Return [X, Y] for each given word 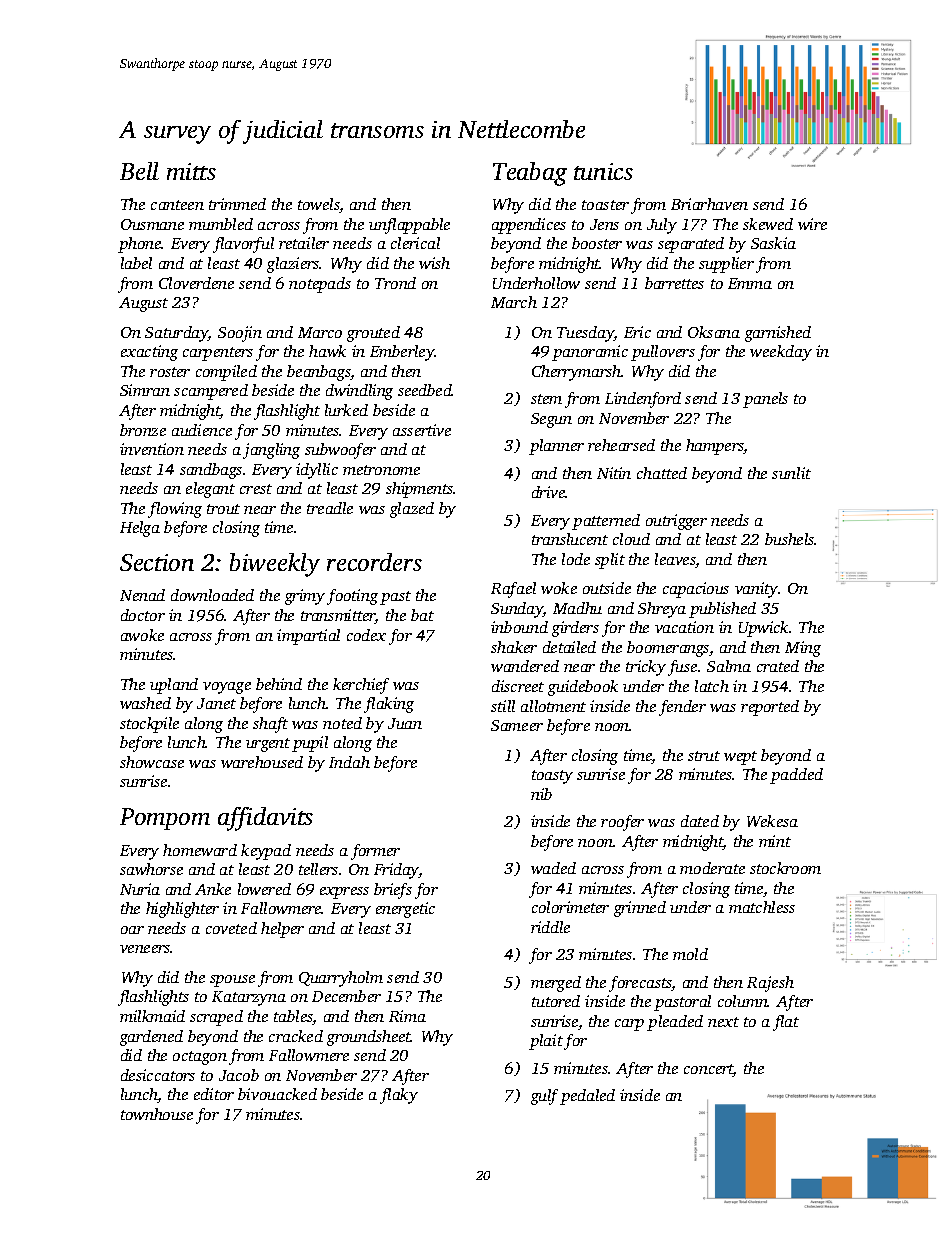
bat [422, 615]
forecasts [640, 984]
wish [434, 263]
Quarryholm [341, 979]
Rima [407, 1016]
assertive [422, 430]
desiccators [158, 1075]
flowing [175, 510]
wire [812, 224]
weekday [781, 353]
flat [786, 1023]
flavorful [243, 245]
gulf [544, 1097]
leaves [675, 560]
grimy [305, 597]
